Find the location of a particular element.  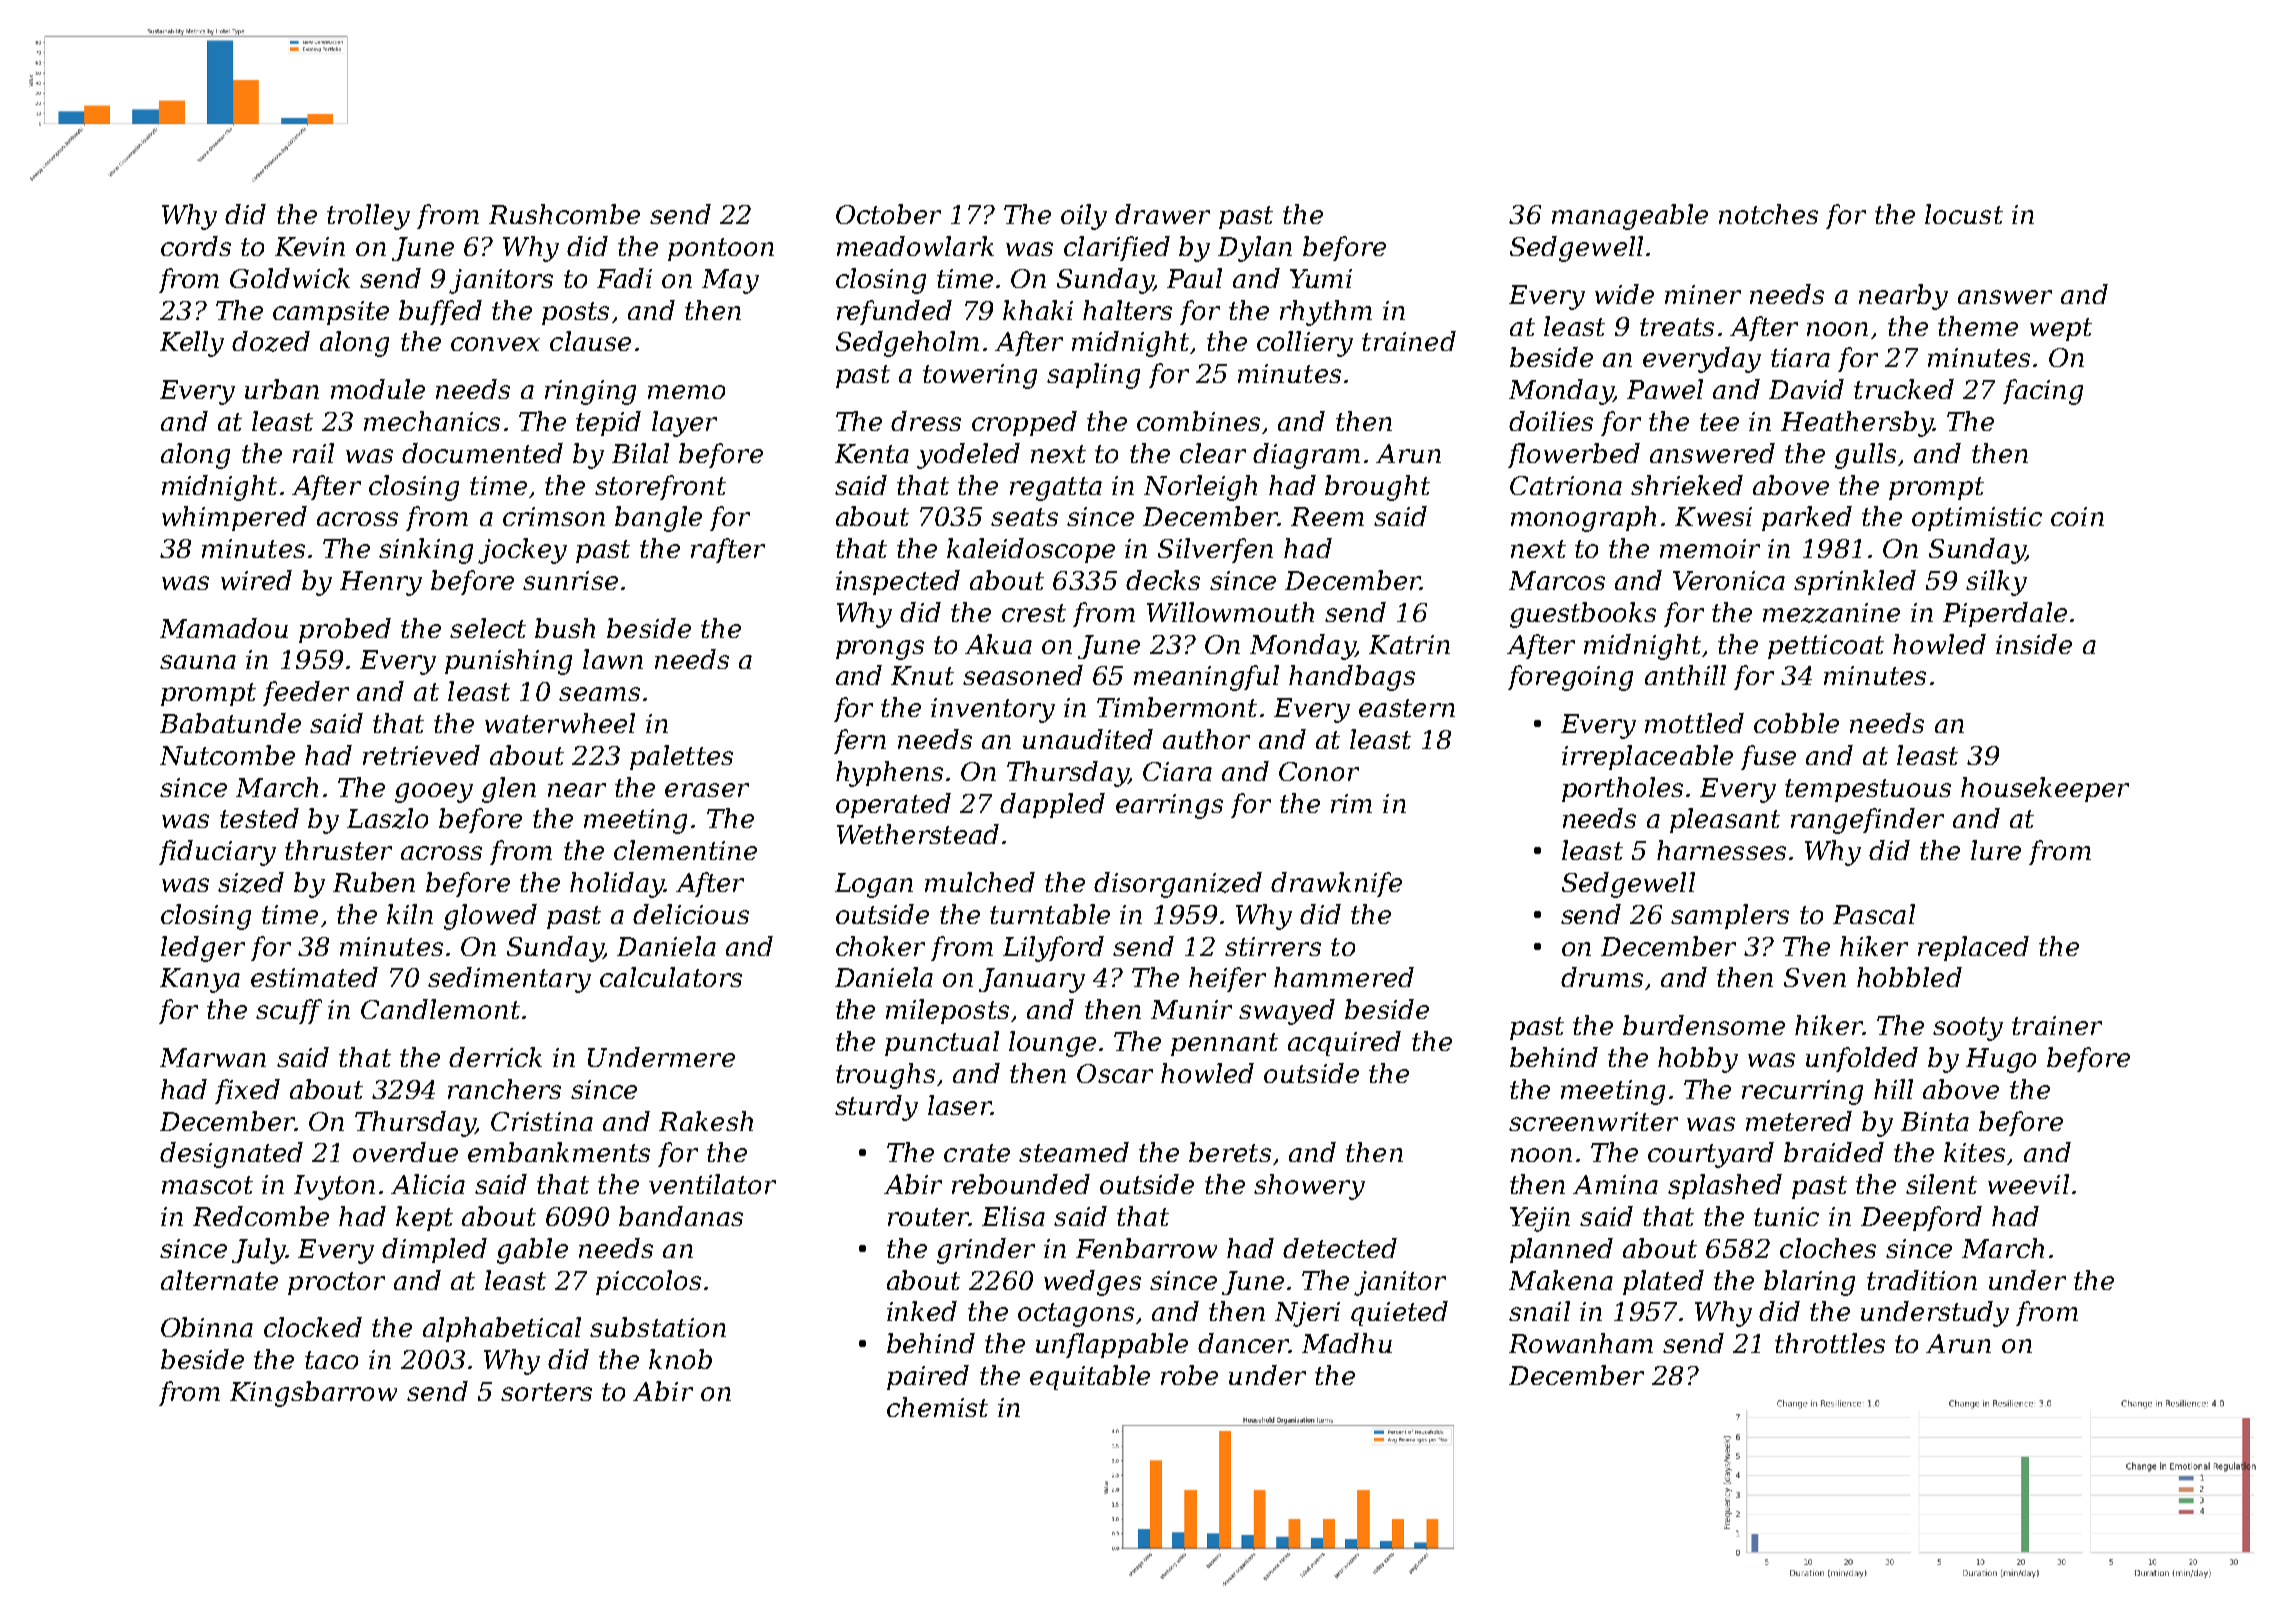

disorganized is located at coordinates (1178, 885).
